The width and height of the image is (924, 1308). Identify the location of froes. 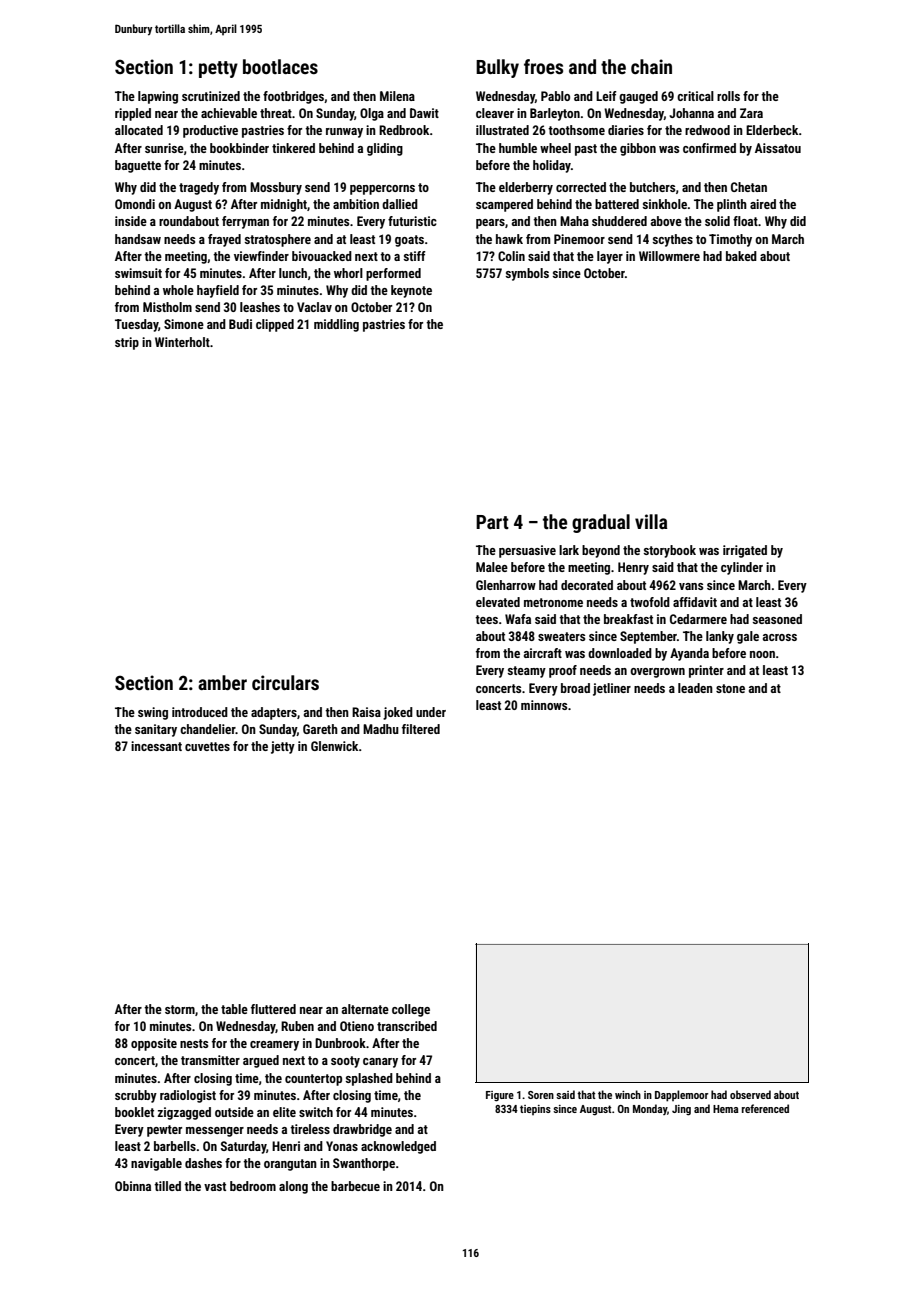
(543, 66).
